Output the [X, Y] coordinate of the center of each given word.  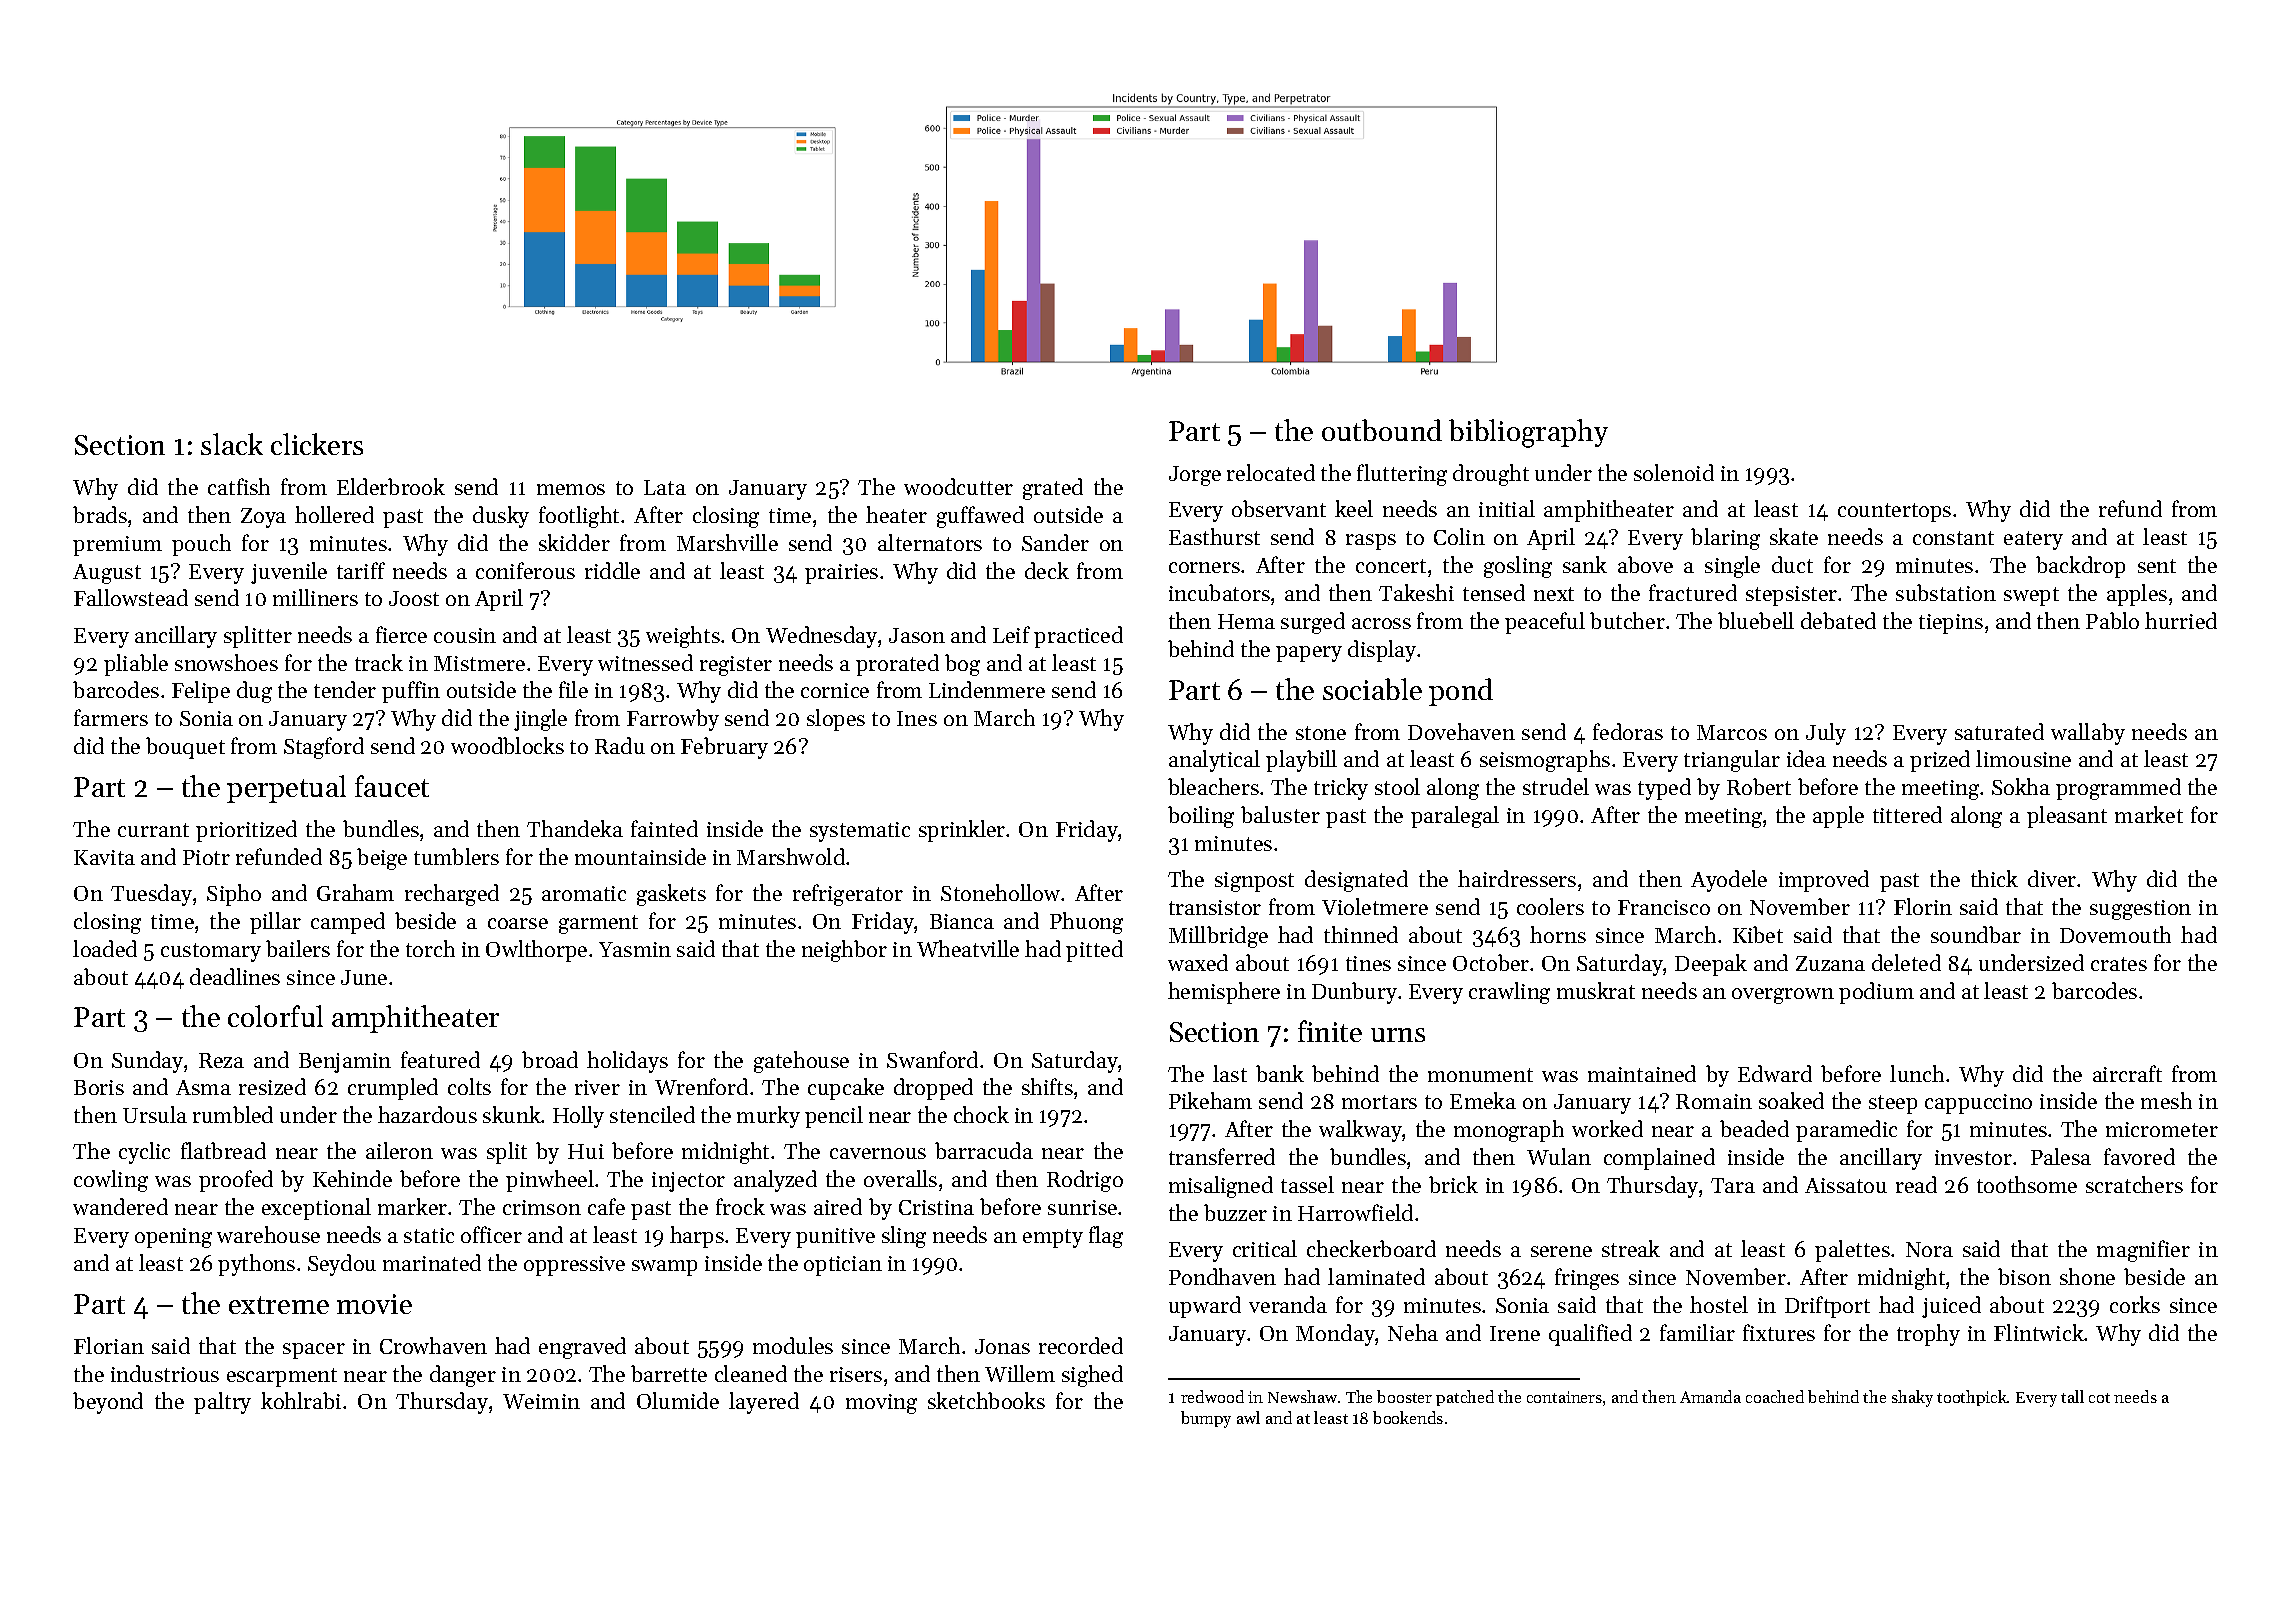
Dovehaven [1461, 731]
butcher [1627, 620]
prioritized [246, 831]
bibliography [1528, 433]
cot [2099, 1398]
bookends [1408, 1417]
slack [232, 444]
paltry [222, 1403]
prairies [841, 574]
